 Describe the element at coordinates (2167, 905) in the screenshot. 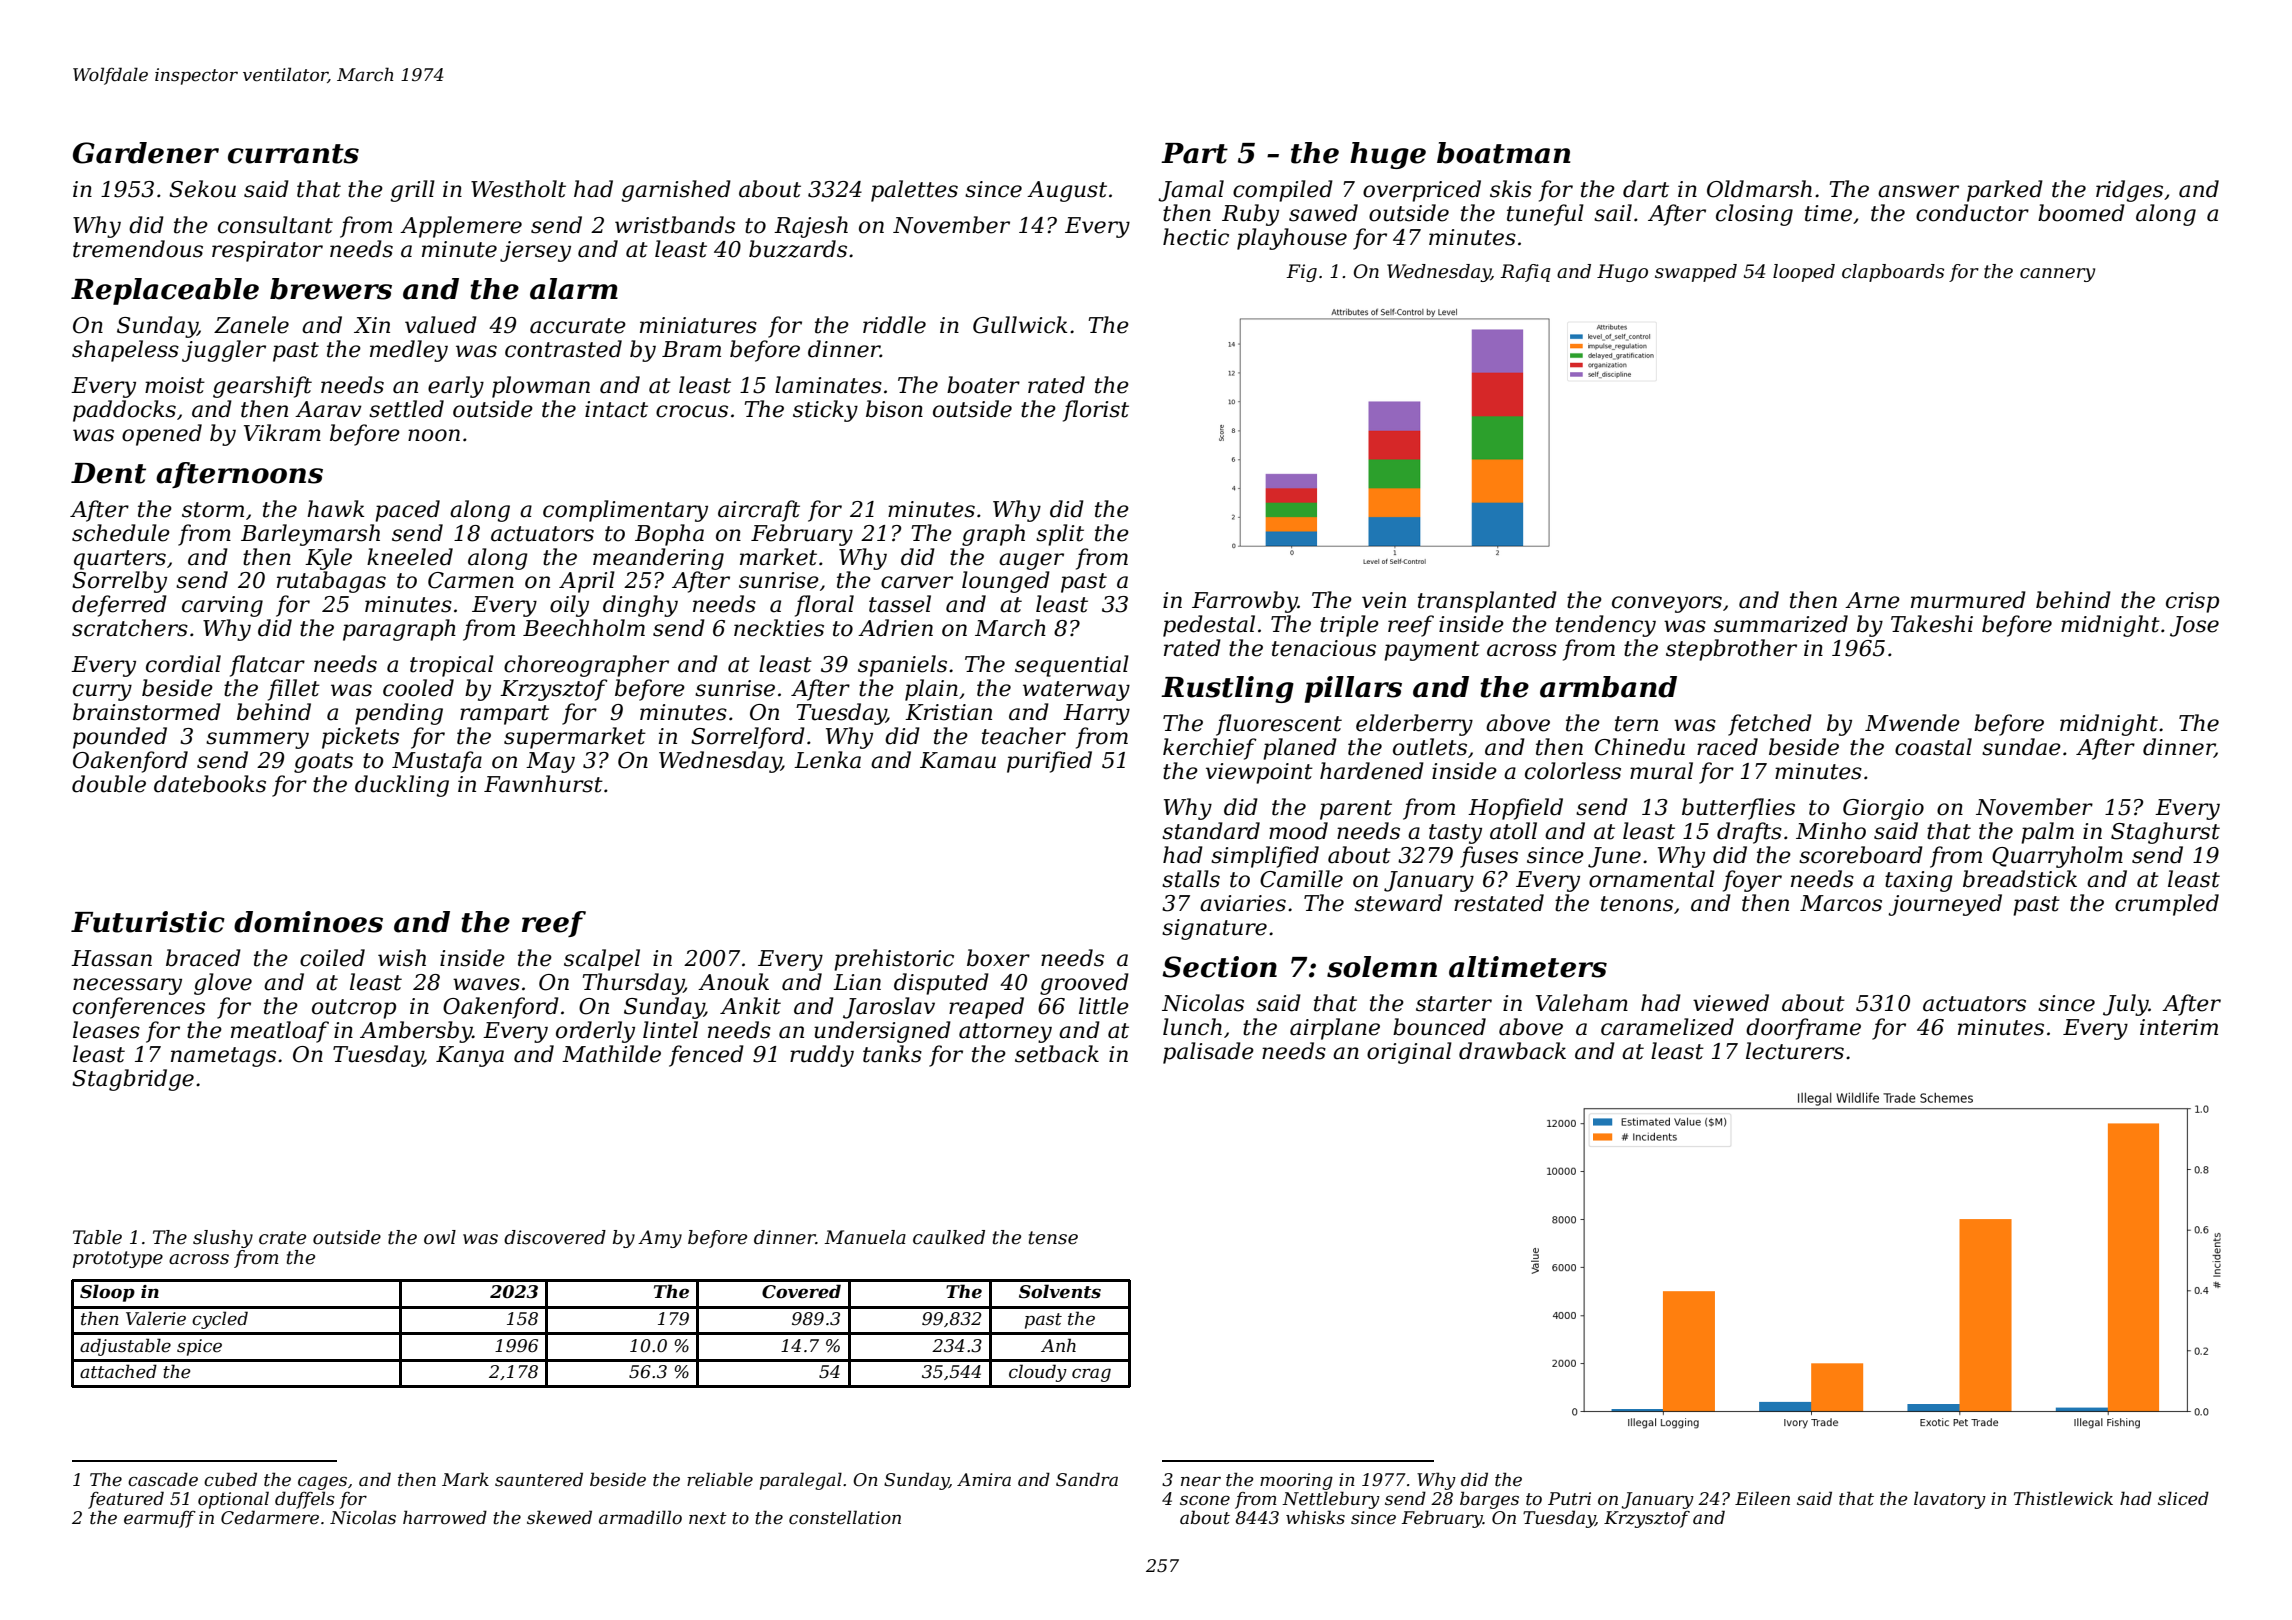

I see `crumpled` at that location.
